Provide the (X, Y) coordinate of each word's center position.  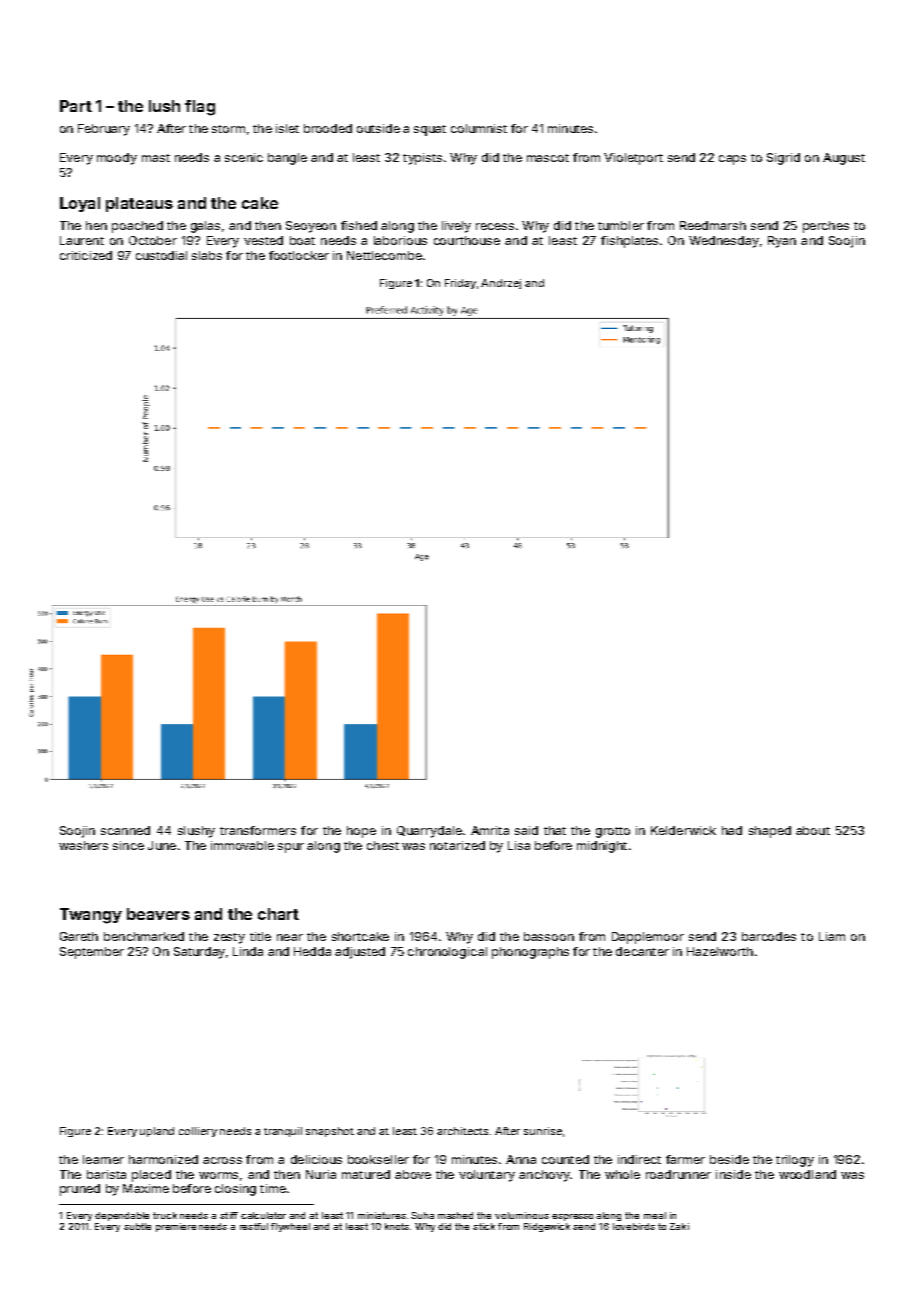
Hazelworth (720, 951)
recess (495, 226)
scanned (125, 830)
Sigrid (783, 159)
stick (484, 1226)
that (555, 830)
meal (655, 1215)
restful (254, 1226)
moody (117, 159)
